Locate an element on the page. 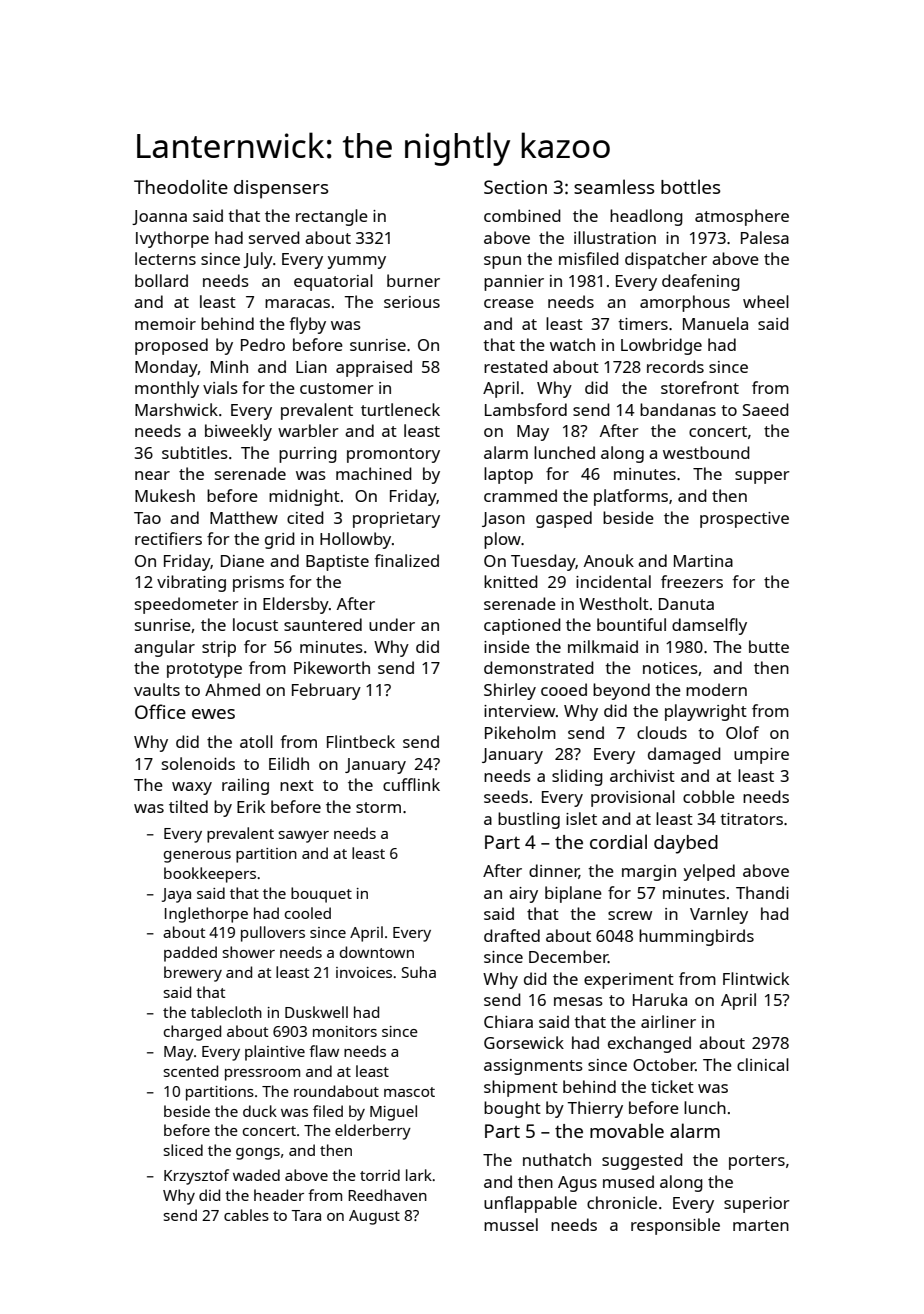 The image size is (924, 1314). spun is located at coordinates (502, 262).
